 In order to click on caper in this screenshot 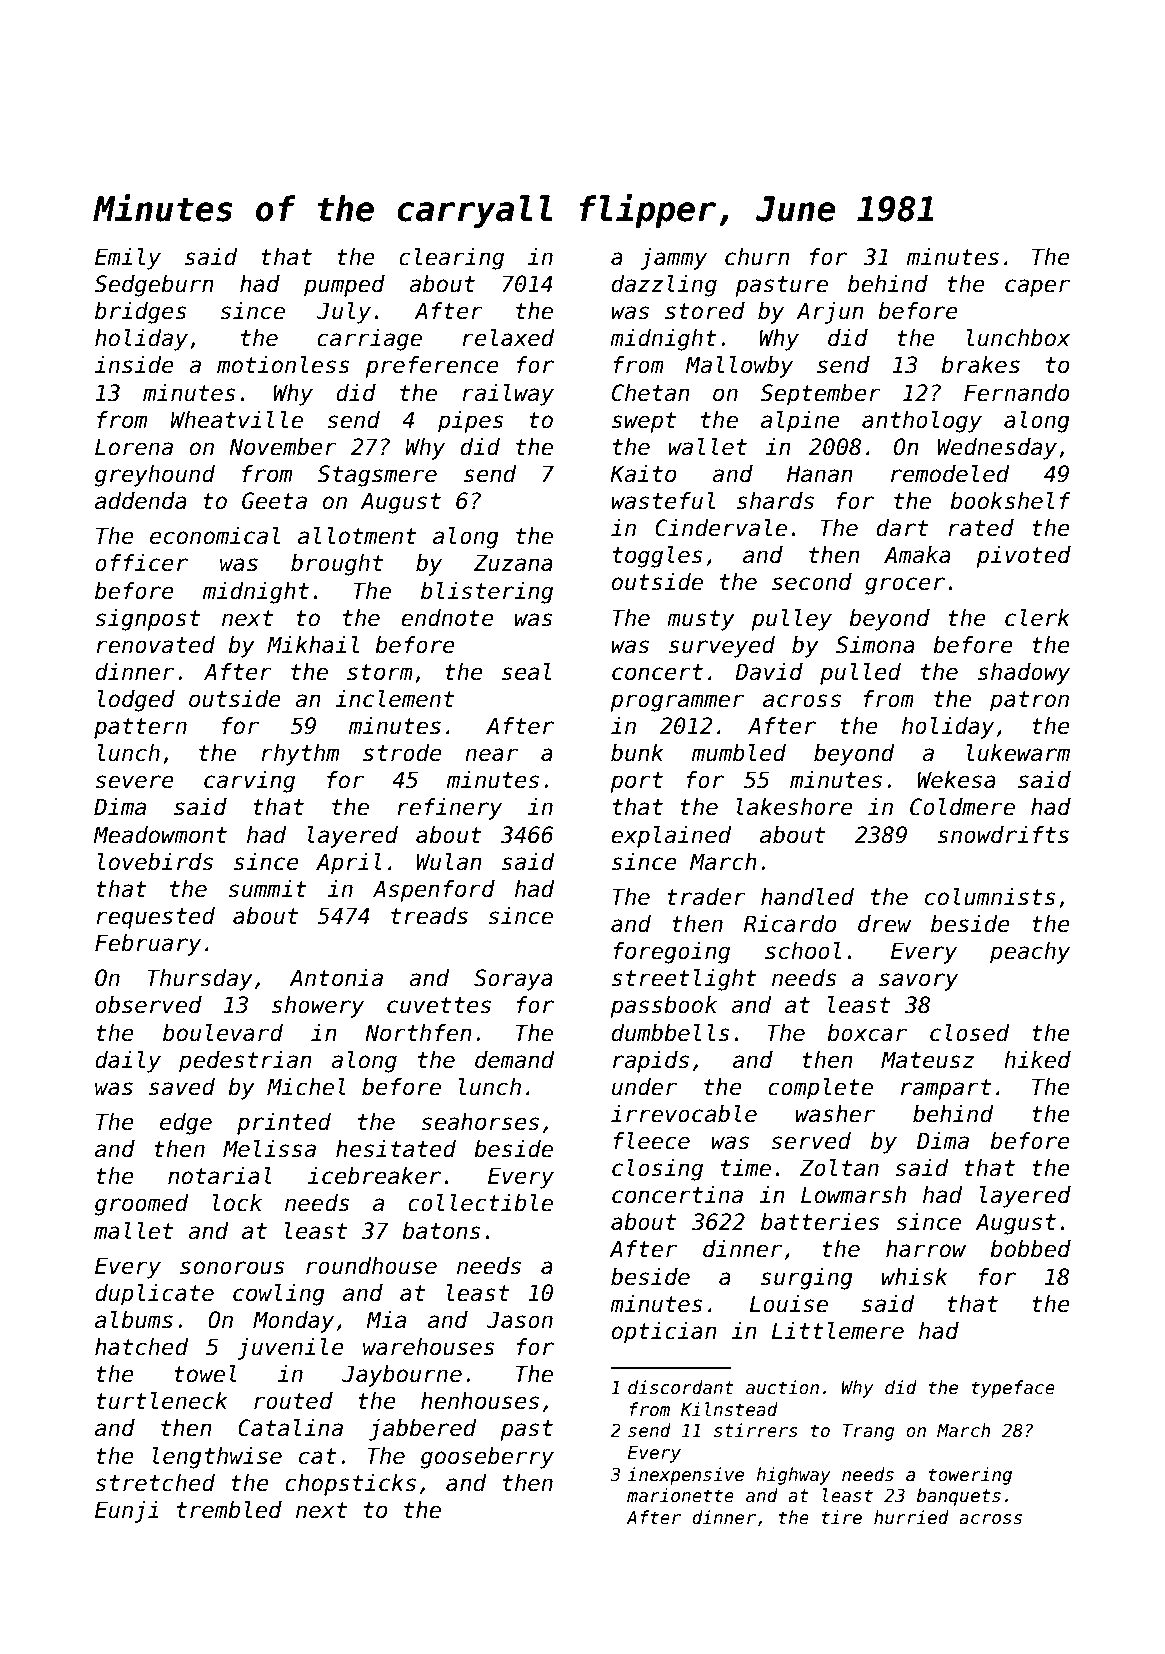, I will do `click(1037, 288)`.
